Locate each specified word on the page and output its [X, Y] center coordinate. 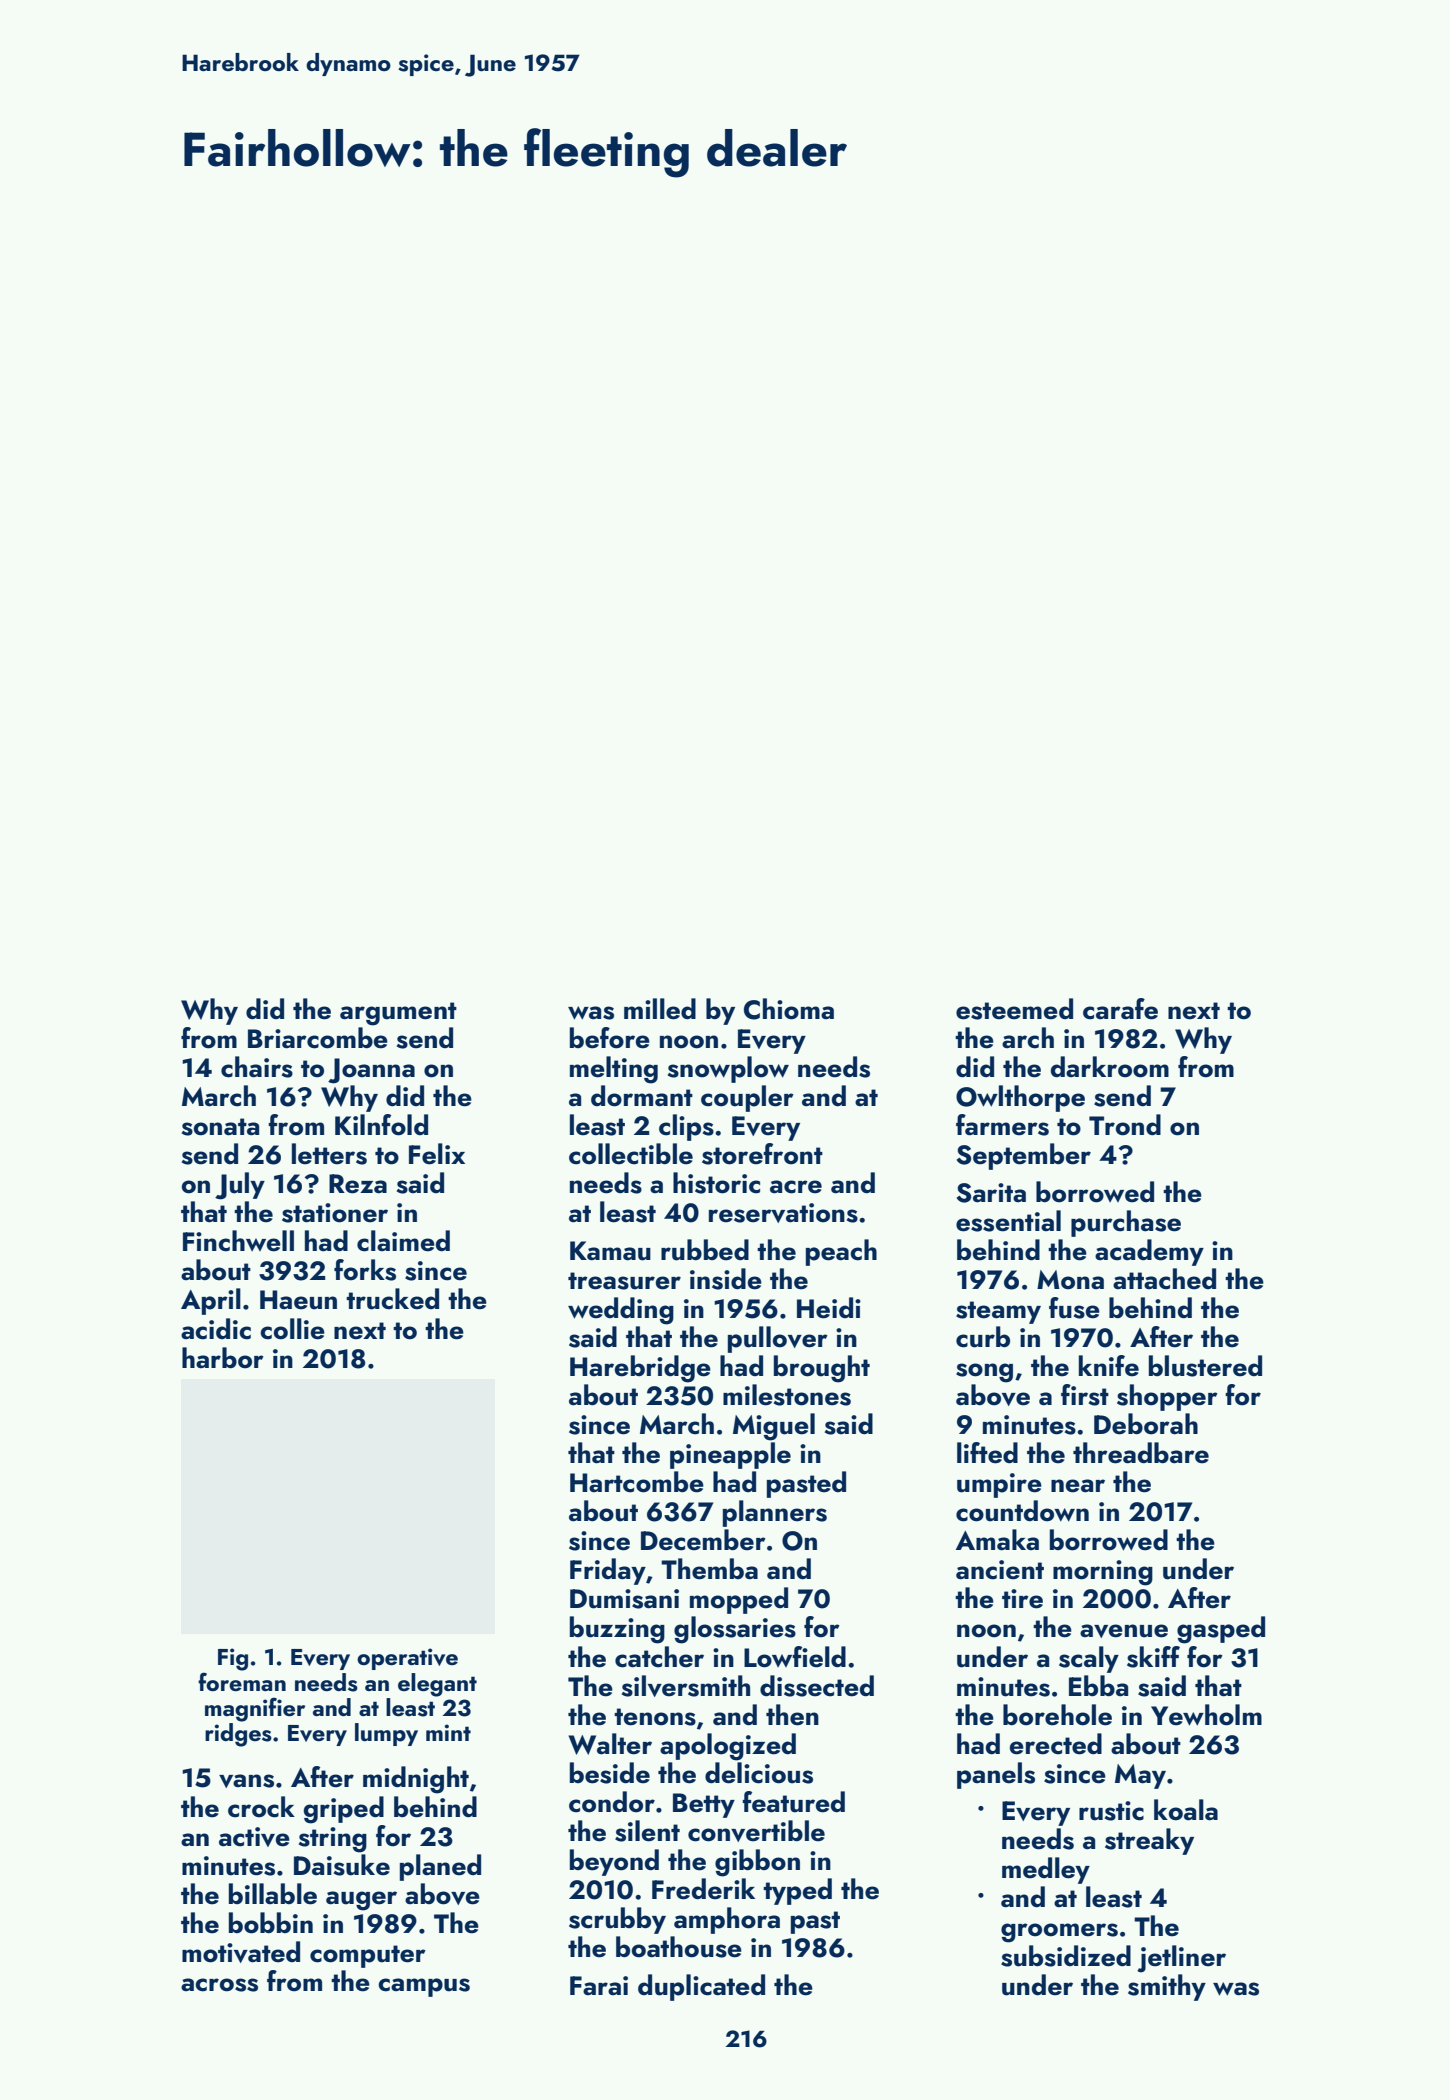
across [219, 1985]
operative [407, 1659]
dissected [817, 1686]
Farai [599, 1985]
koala [1186, 1810]
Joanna [371, 1071]
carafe [1120, 1009]
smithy [1167, 1987]
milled [660, 1009]
